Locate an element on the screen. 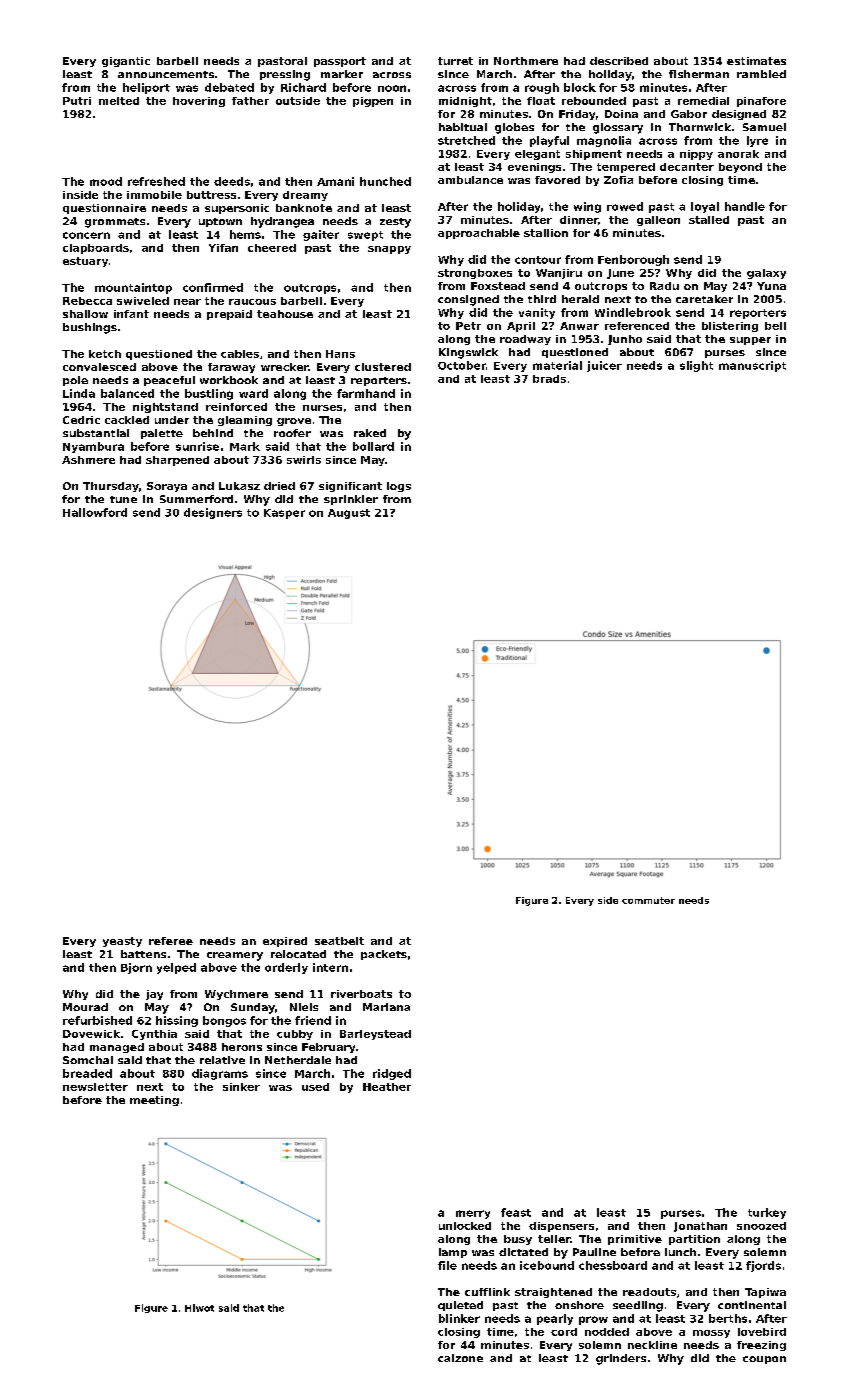 The width and height of the screenshot is (849, 1400). roadway is located at coordinates (525, 340).
